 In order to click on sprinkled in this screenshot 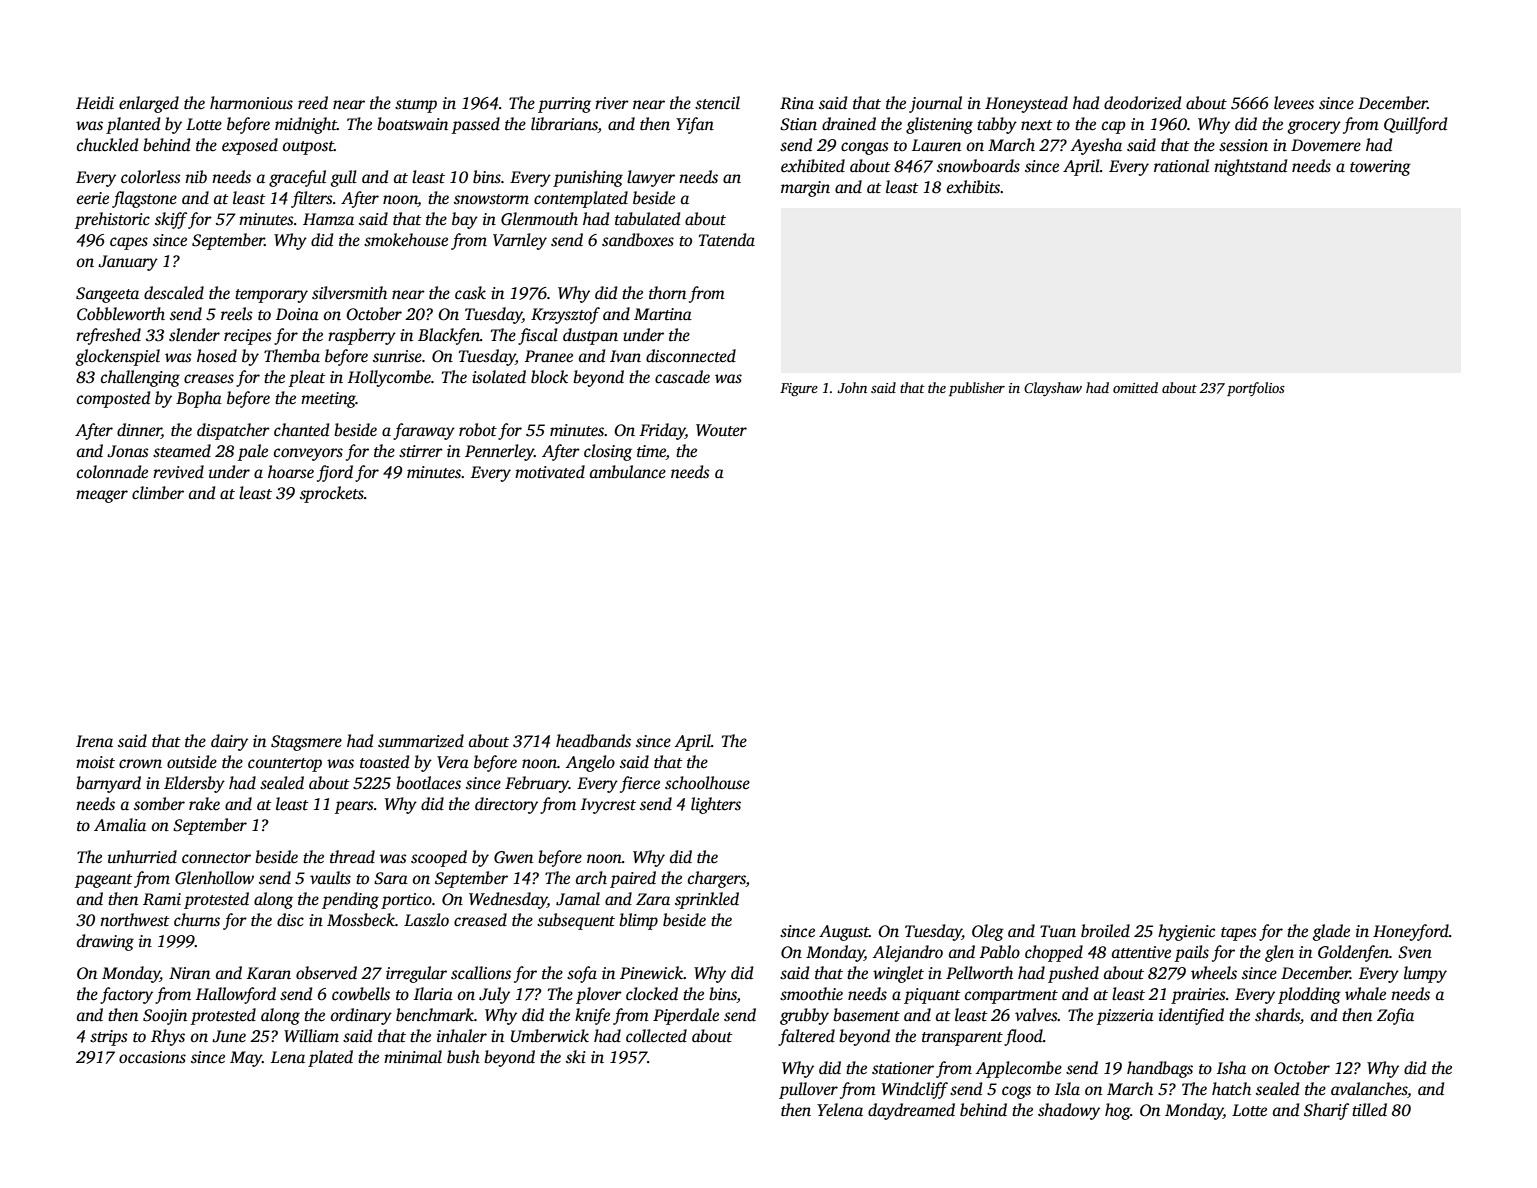, I will do `click(707, 900)`.
